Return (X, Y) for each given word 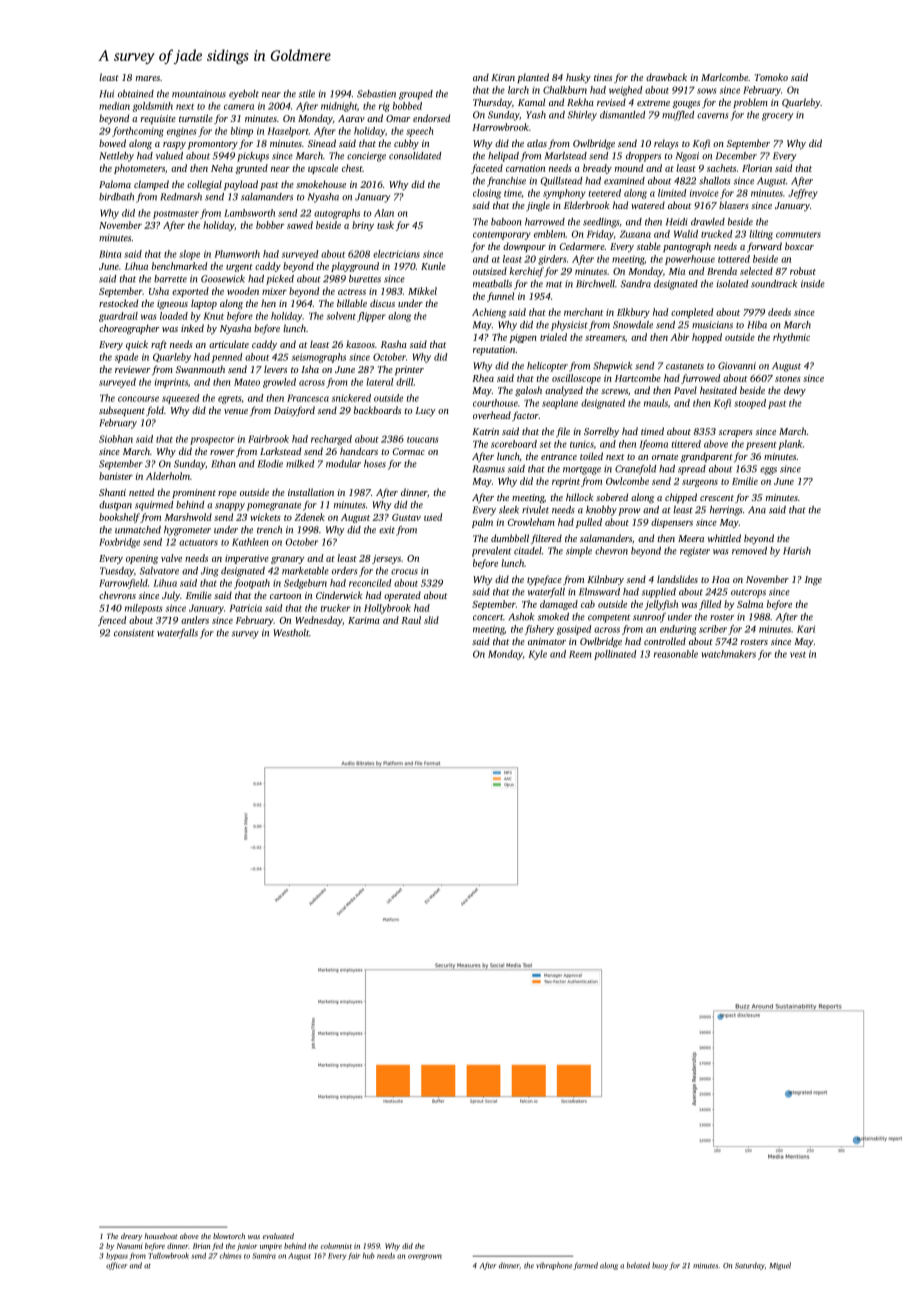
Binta (110, 254)
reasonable (676, 654)
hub (369, 1256)
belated (638, 1265)
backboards (377, 410)
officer (116, 1266)
